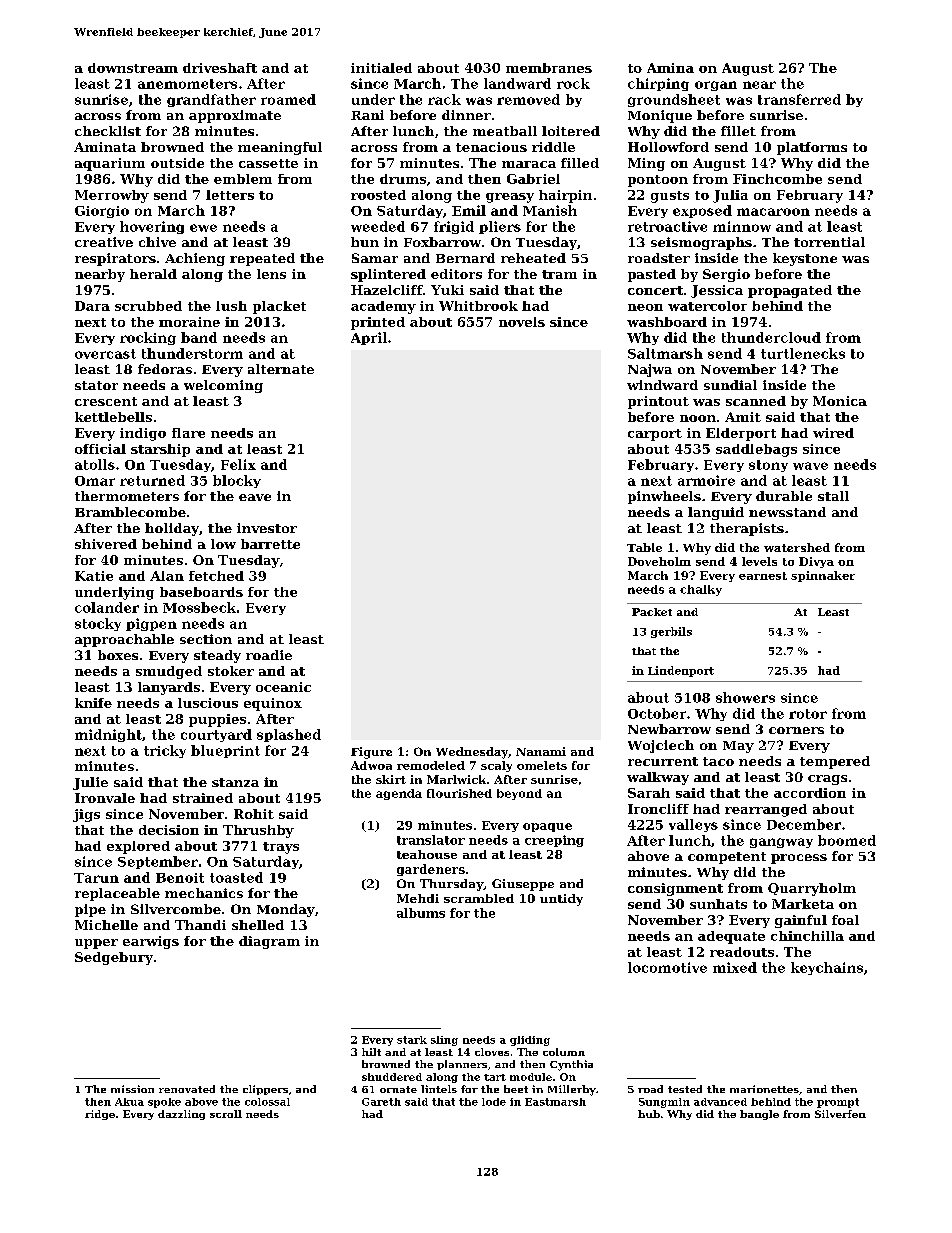  What do you see at coordinates (549, 68) in the document?
I see `membranes` at bounding box center [549, 68].
